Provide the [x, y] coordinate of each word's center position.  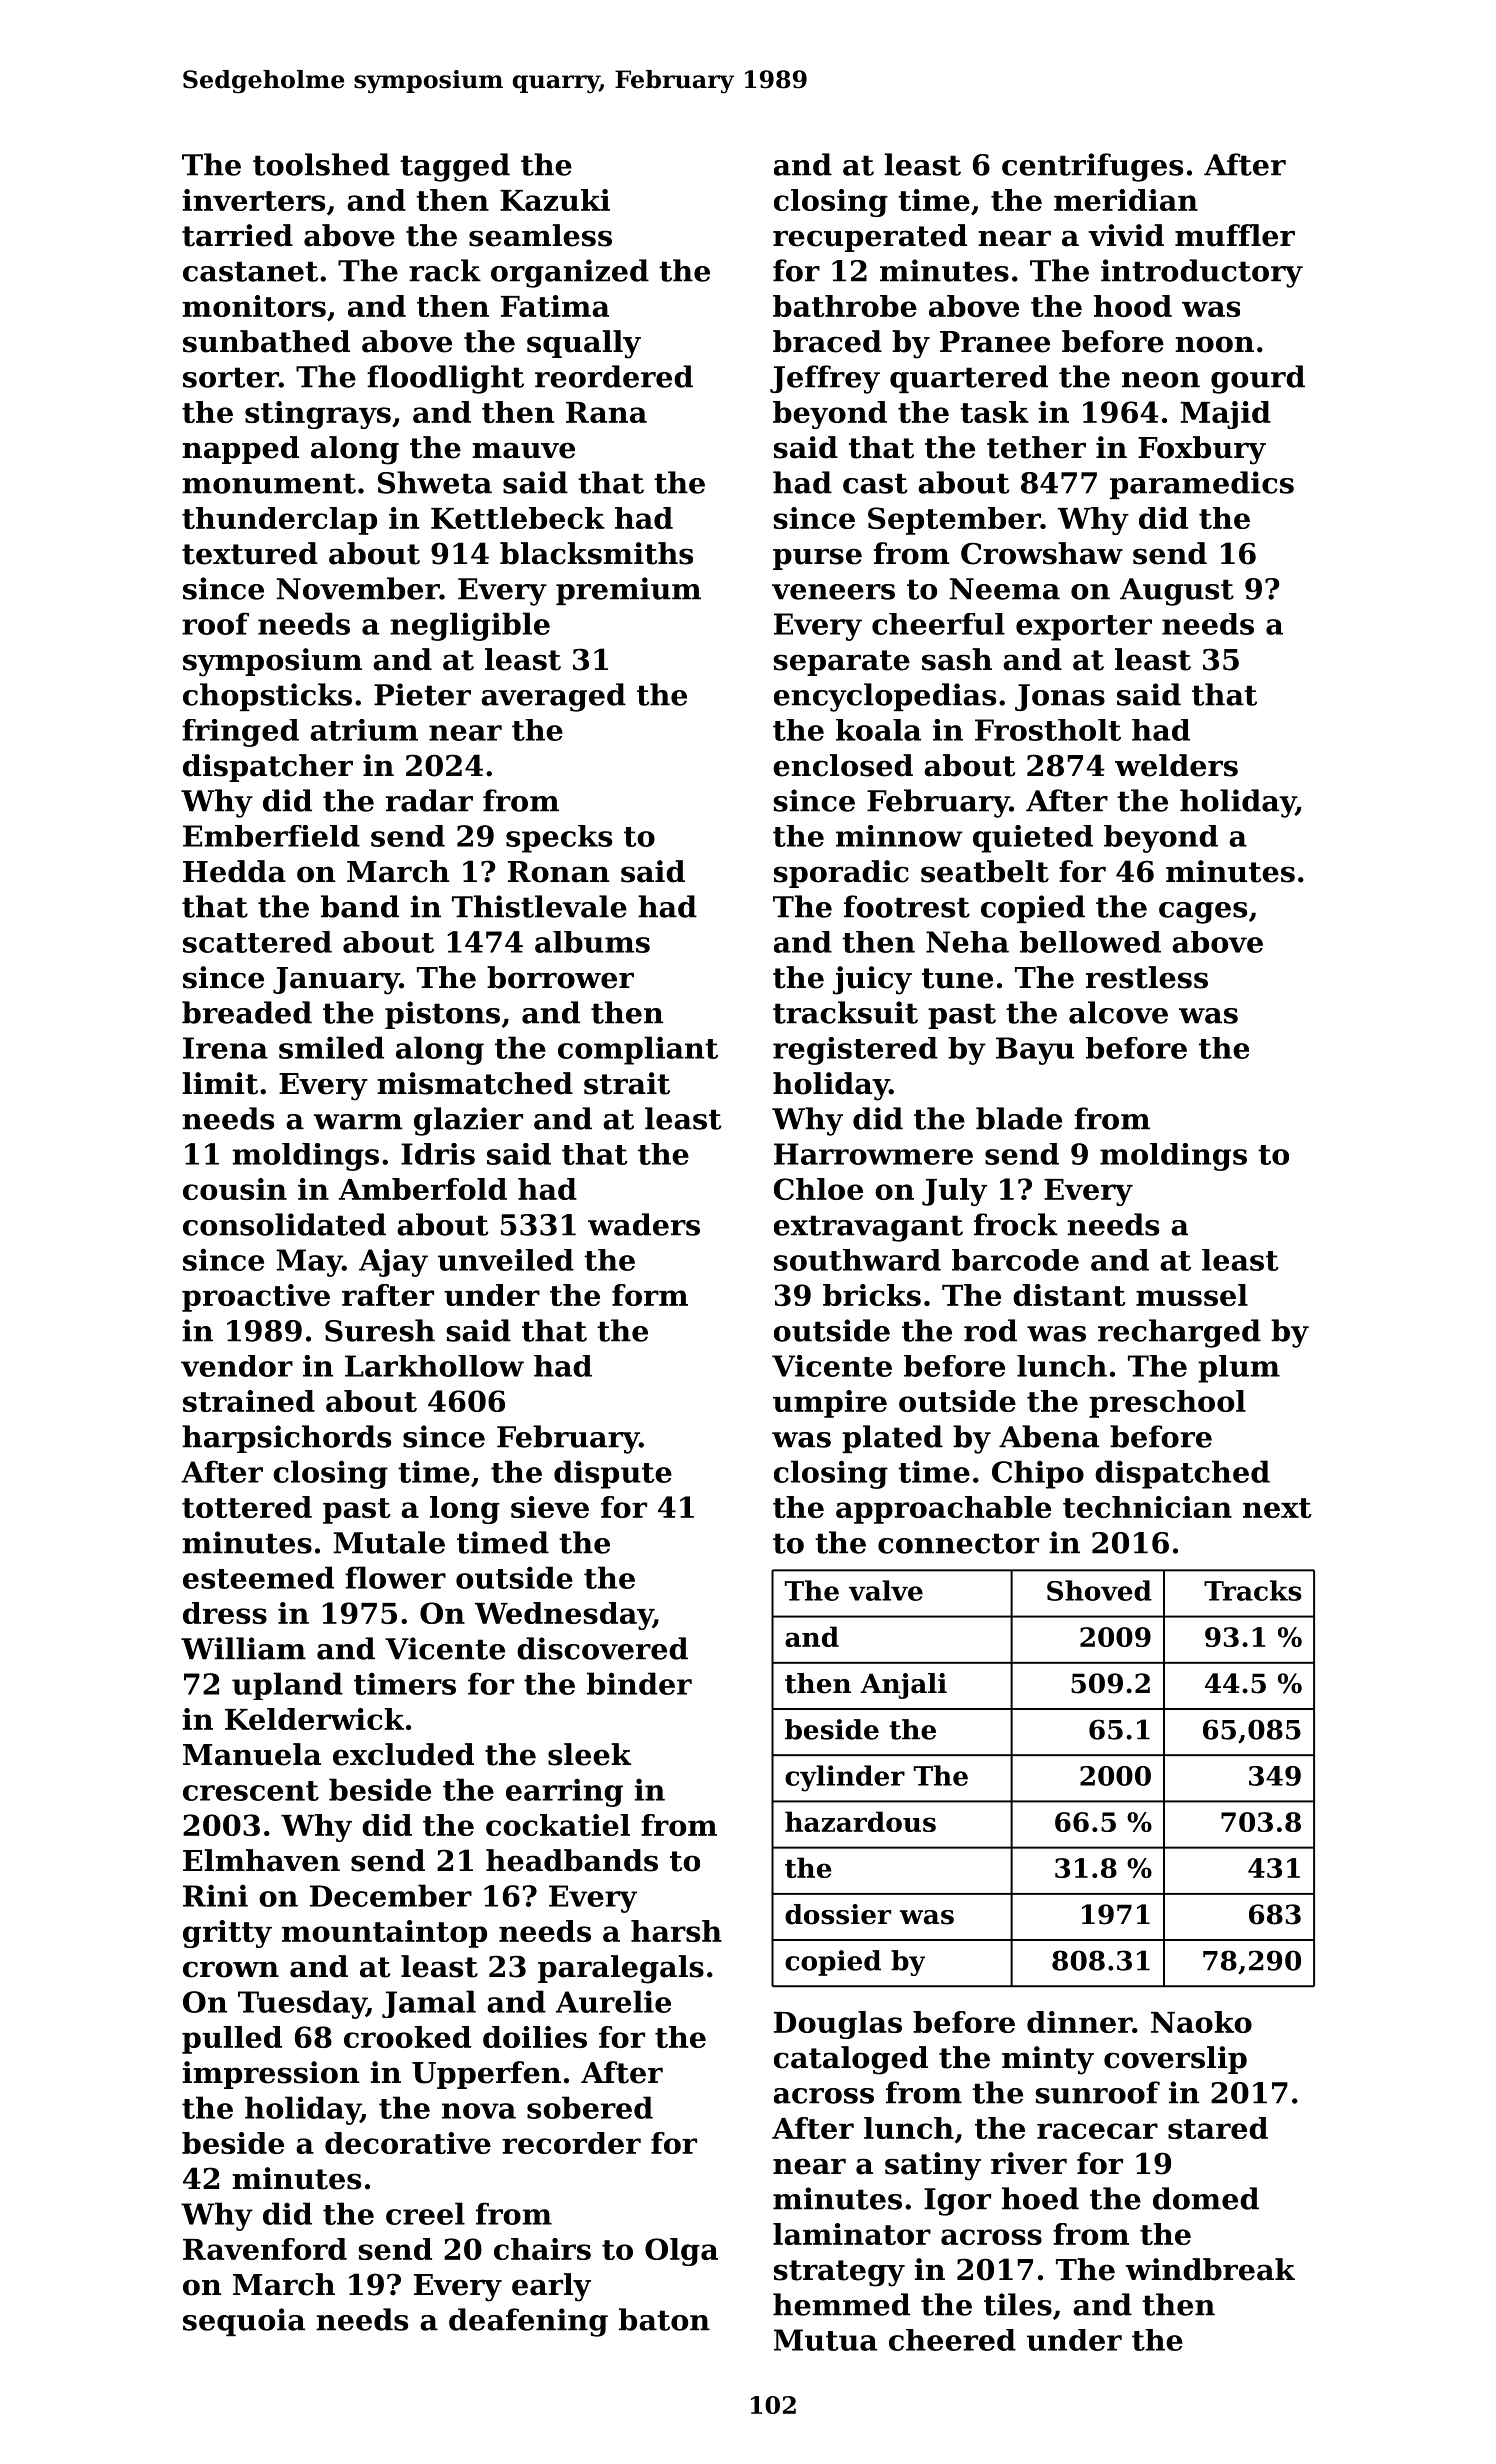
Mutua [825, 2340]
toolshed [321, 164]
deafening [528, 2322]
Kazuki [555, 200]
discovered [602, 1648]
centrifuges [1092, 167]
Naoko [1201, 2022]
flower [395, 1577]
